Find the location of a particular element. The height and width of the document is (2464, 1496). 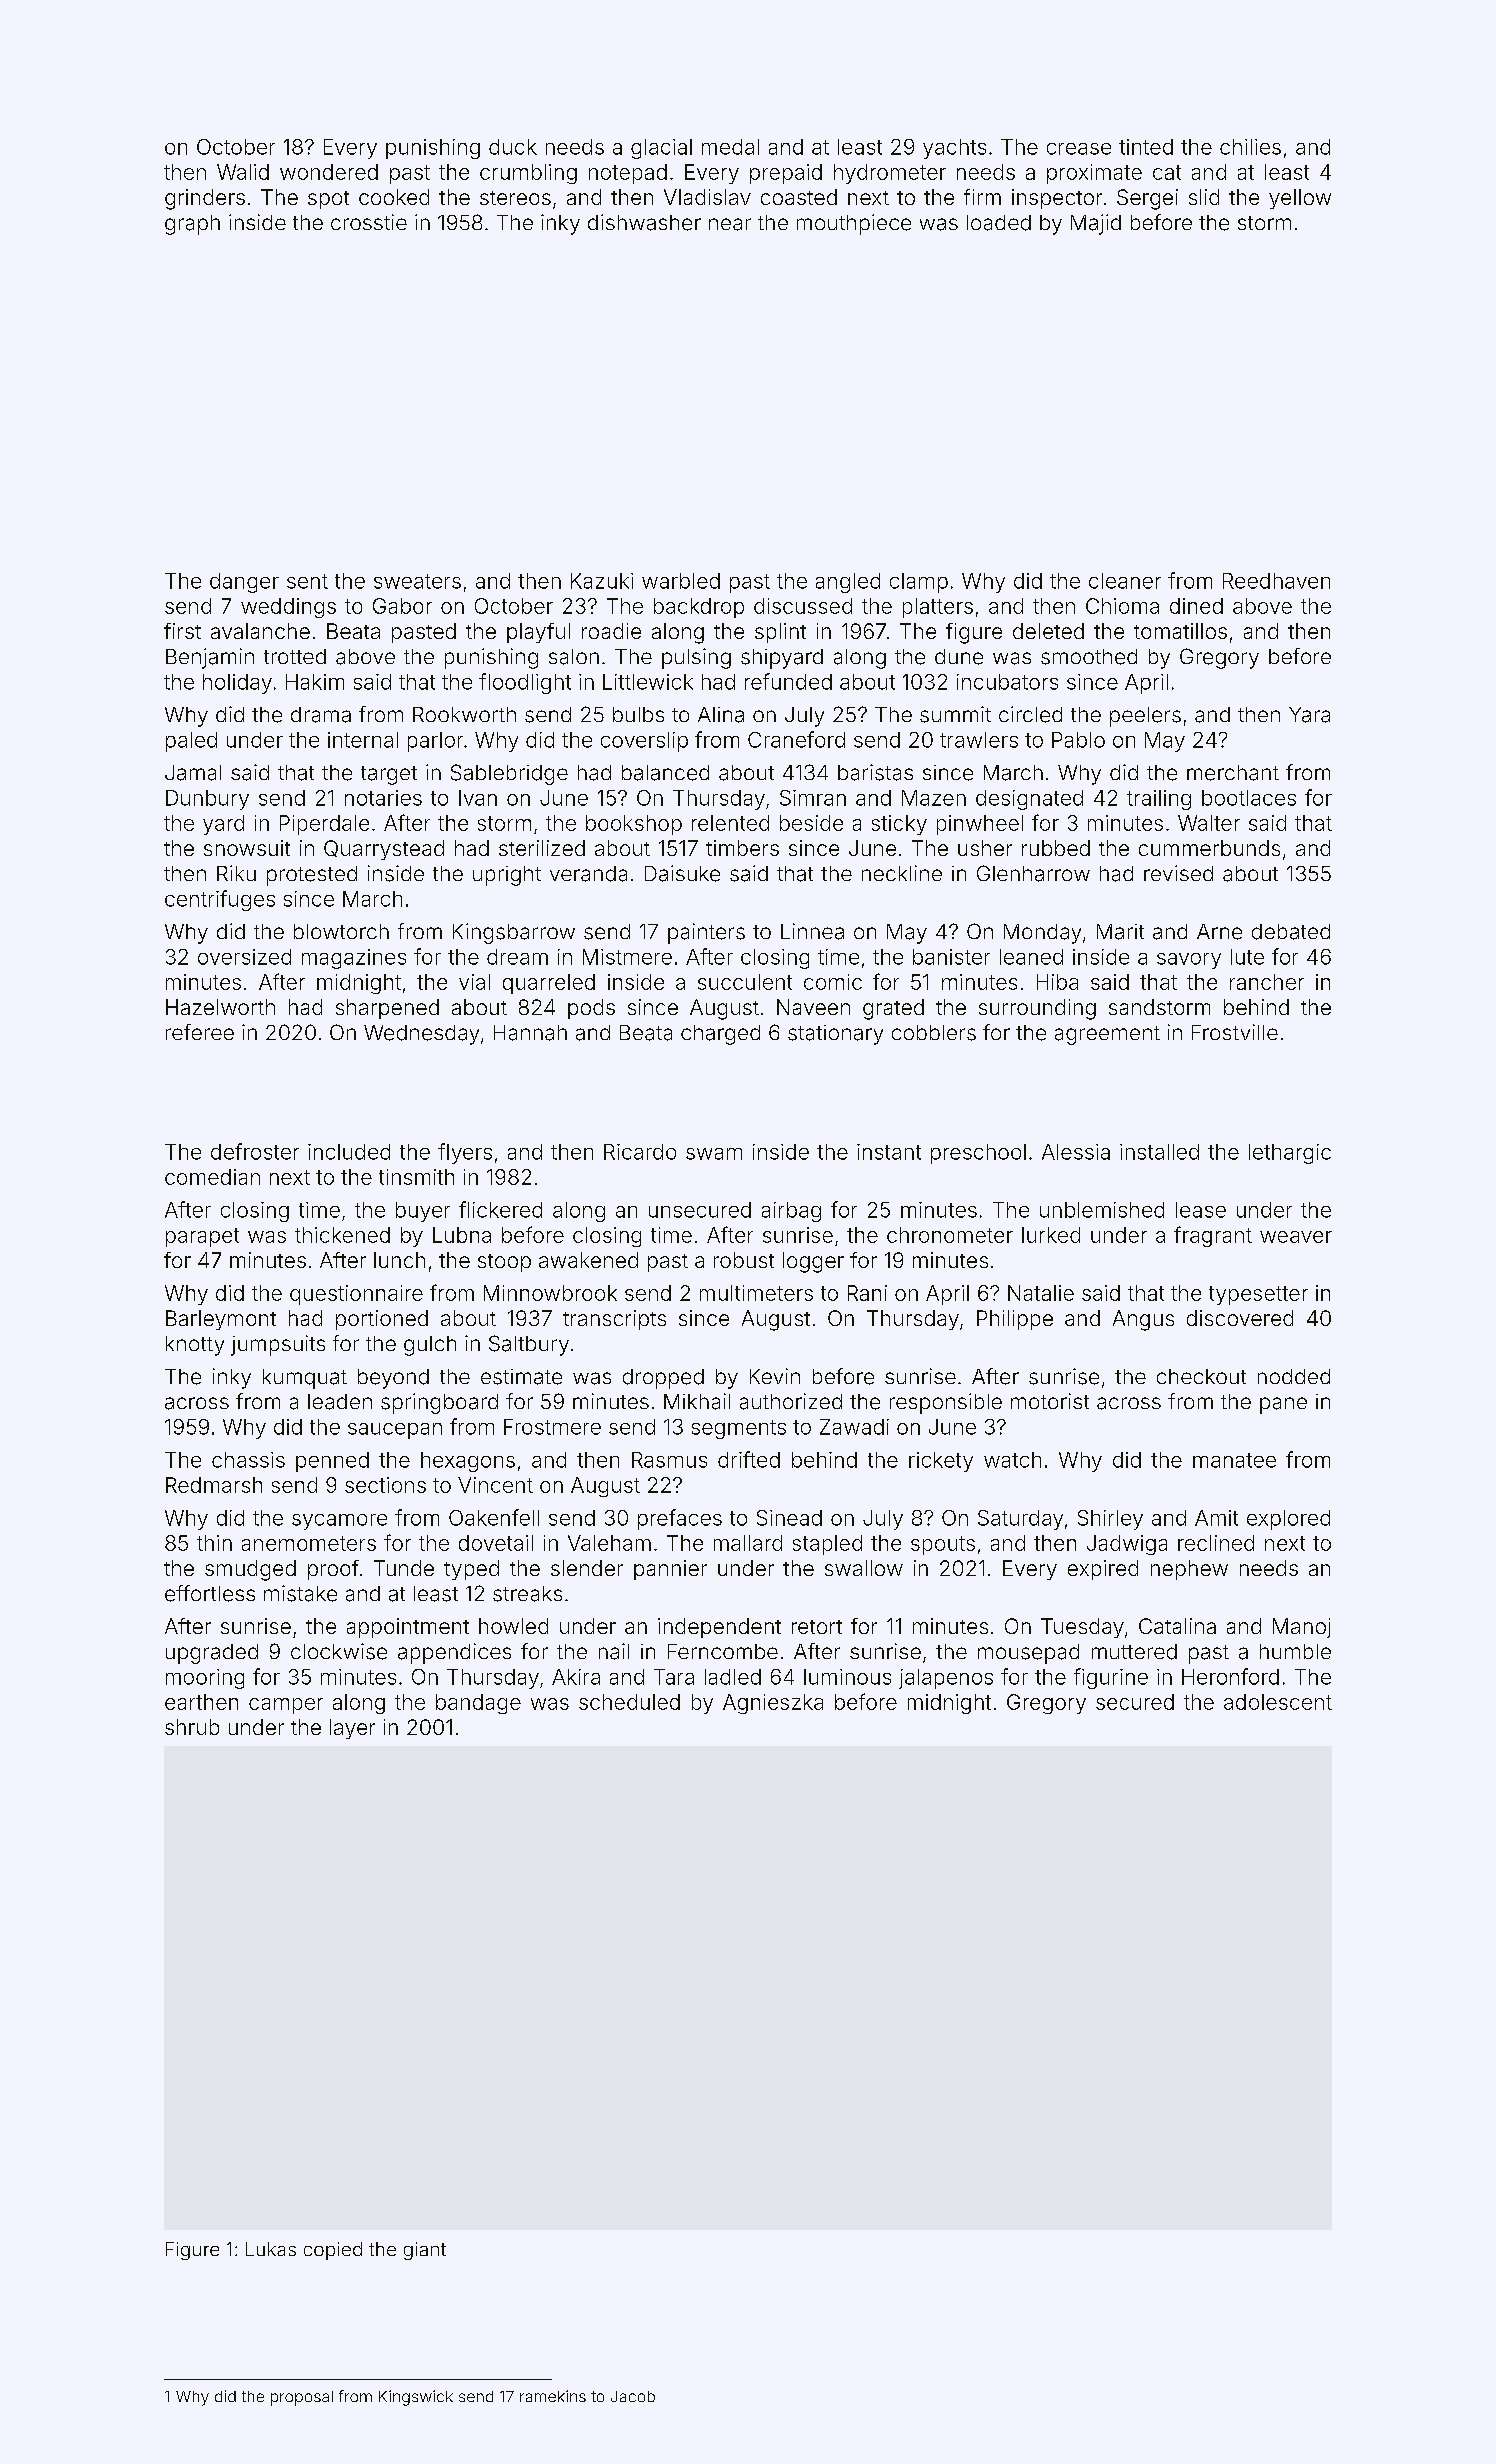

Manoj is located at coordinates (1301, 1628).
